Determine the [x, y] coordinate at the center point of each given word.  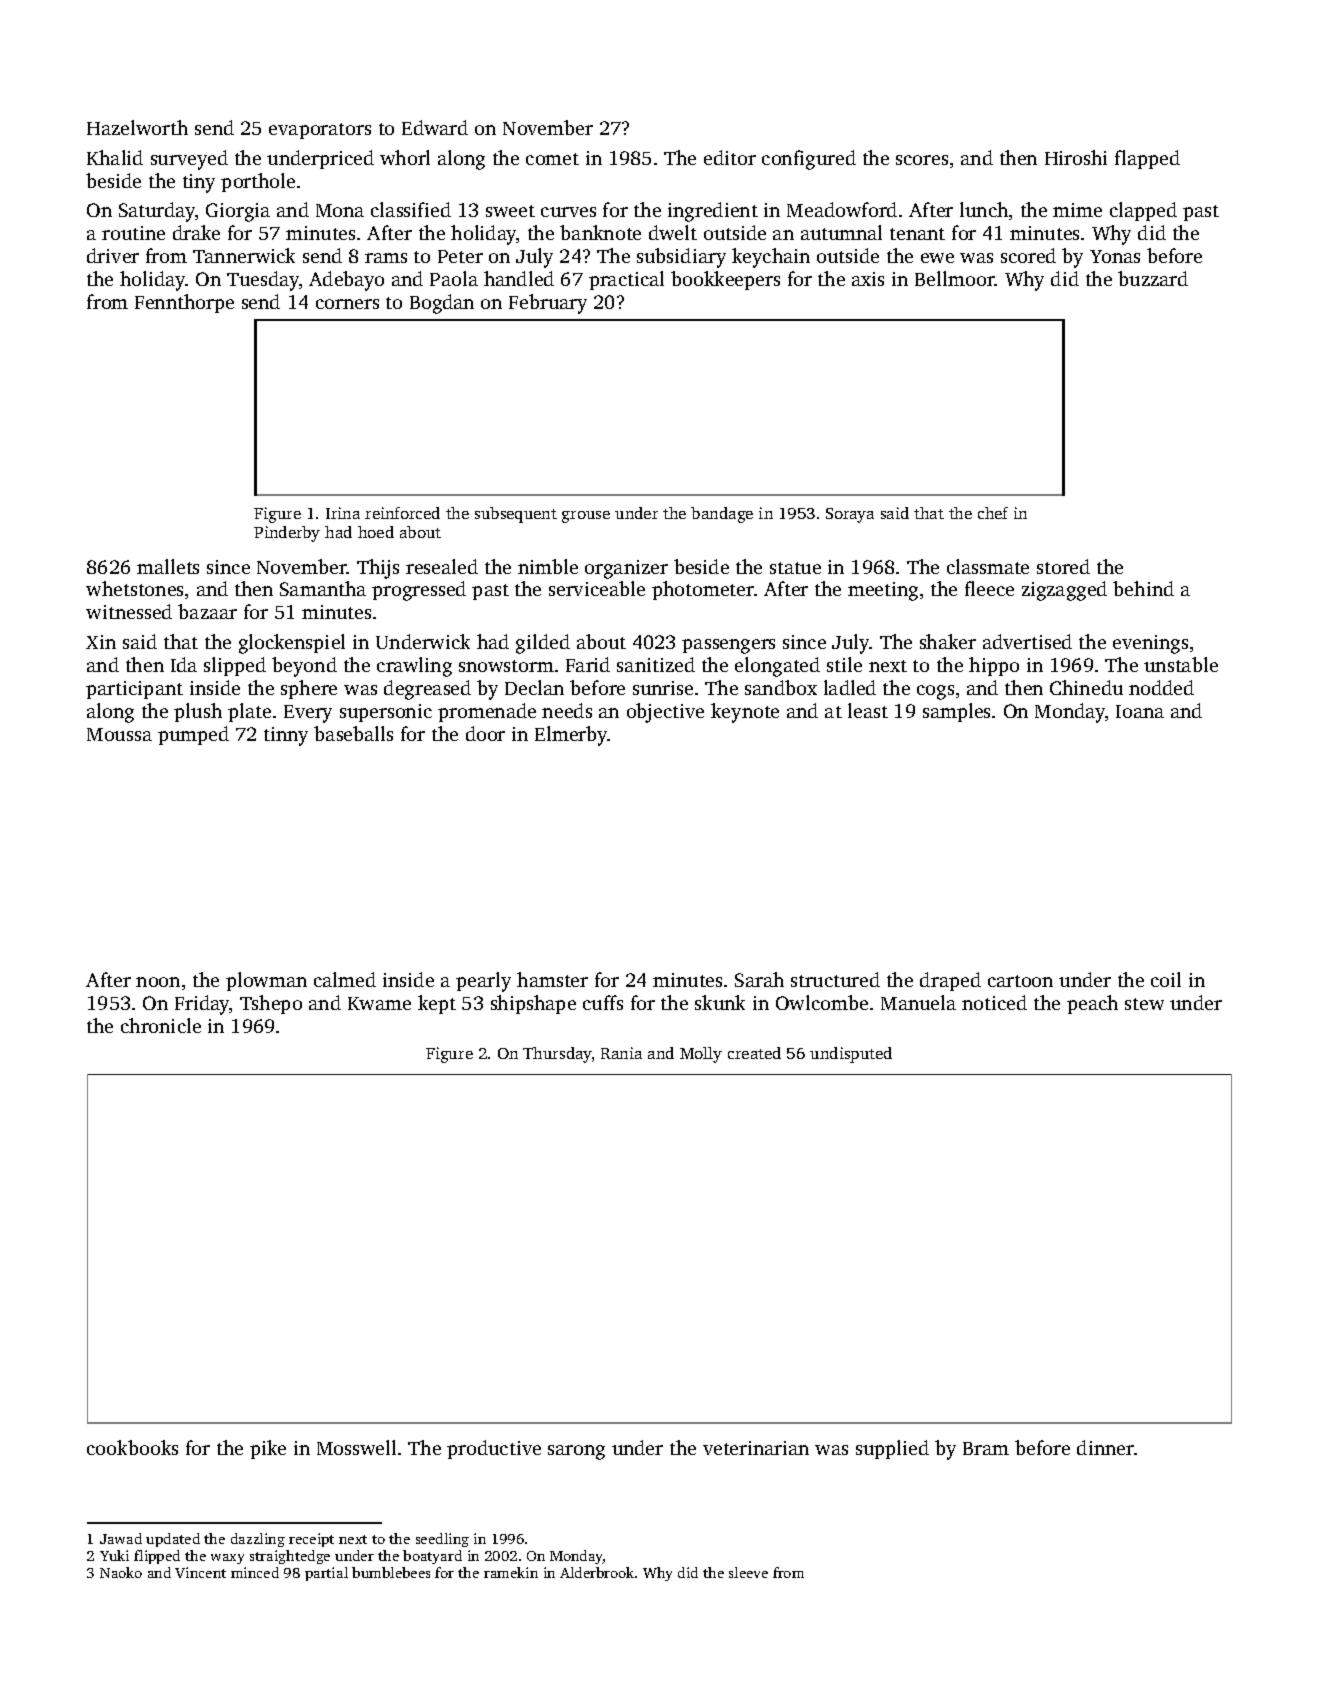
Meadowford [842, 209]
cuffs [603, 1002]
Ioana [1140, 711]
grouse [586, 517]
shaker [948, 641]
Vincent [200, 1572]
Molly [701, 1055]
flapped [1147, 159]
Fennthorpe [184, 303]
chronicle [161, 1025]
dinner [1105, 1447]
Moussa [119, 734]
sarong [576, 1452]
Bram [986, 1448]
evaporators [320, 131]
